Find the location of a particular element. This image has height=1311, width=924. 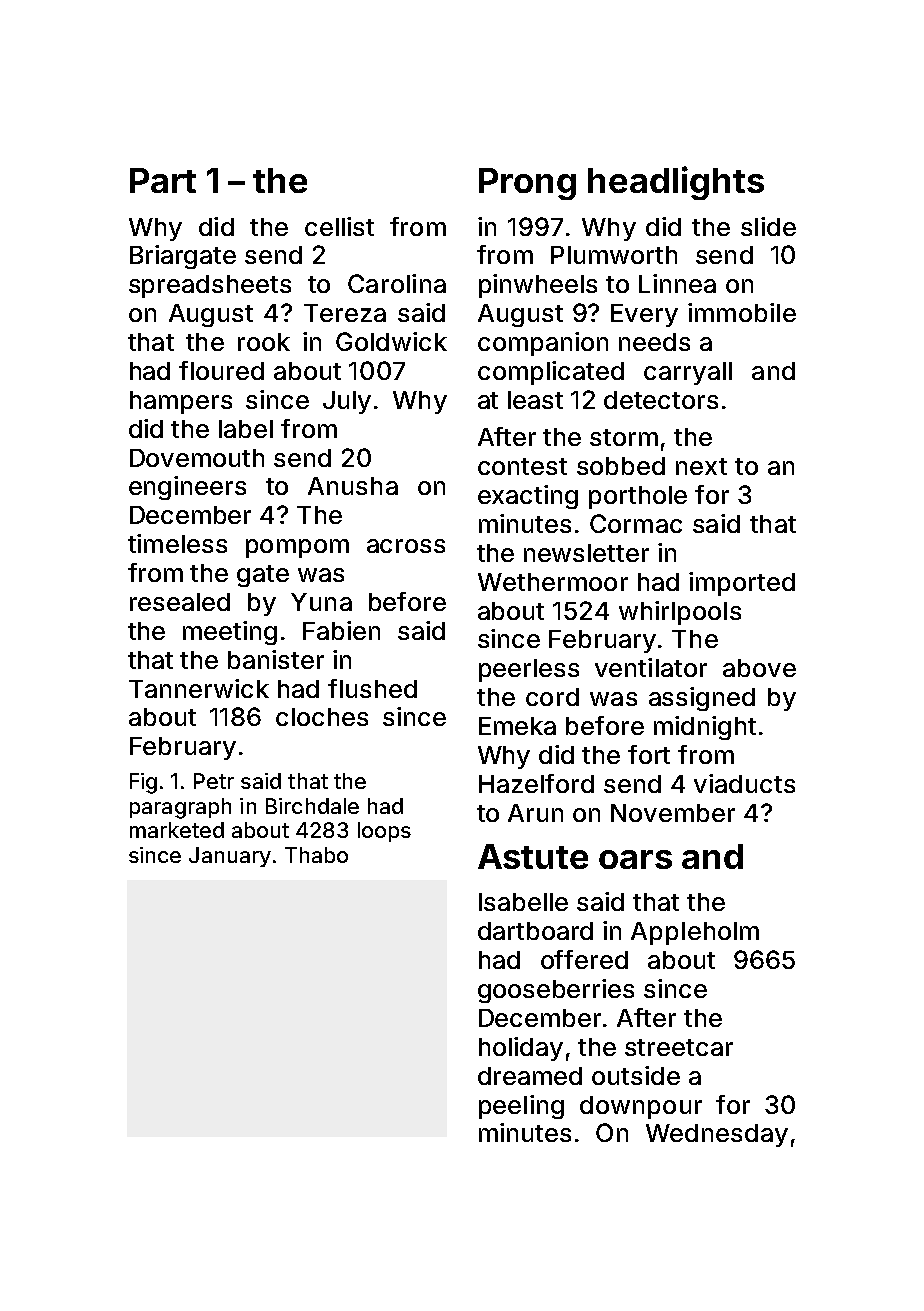

Wednesday is located at coordinates (717, 1135).
